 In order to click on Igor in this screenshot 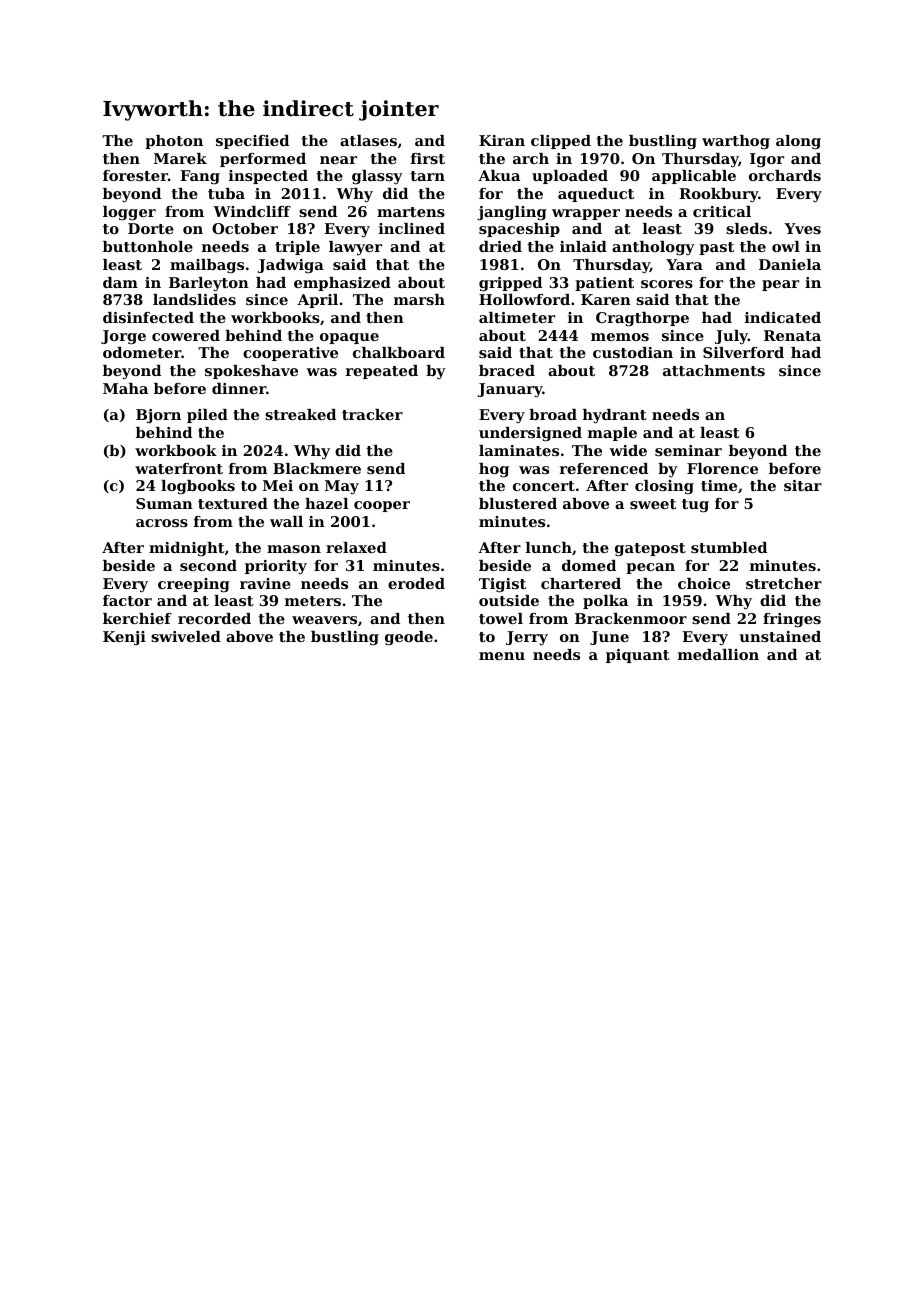, I will do `click(767, 160)`.
